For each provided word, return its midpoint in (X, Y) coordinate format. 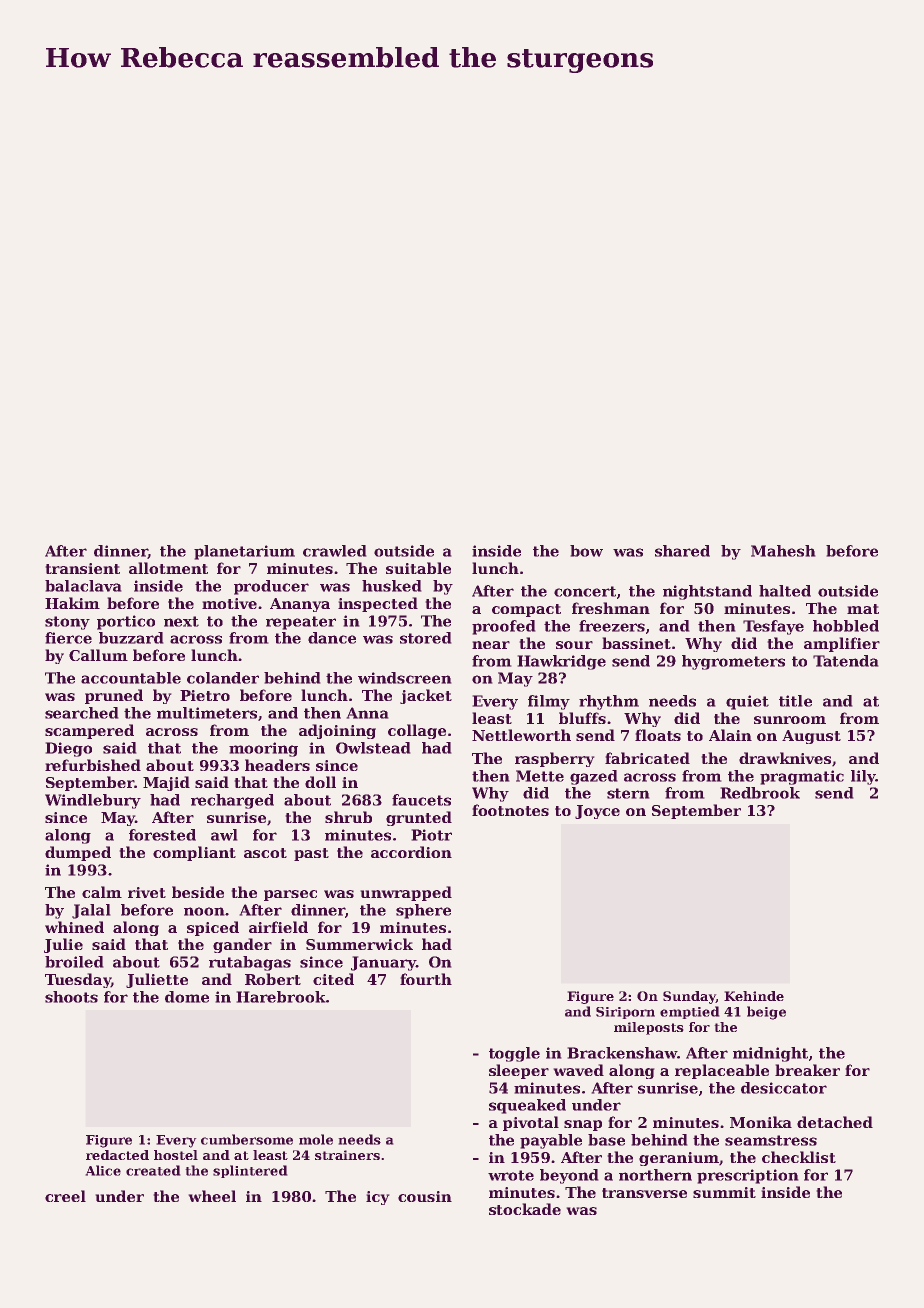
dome (187, 997)
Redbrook (760, 793)
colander (223, 678)
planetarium (244, 552)
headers (277, 765)
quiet (747, 702)
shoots (71, 997)
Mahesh (783, 551)
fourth (426, 979)
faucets (421, 800)
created (153, 1170)
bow (586, 551)
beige (766, 1013)
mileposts (649, 1028)
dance (332, 638)
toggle (514, 1054)
